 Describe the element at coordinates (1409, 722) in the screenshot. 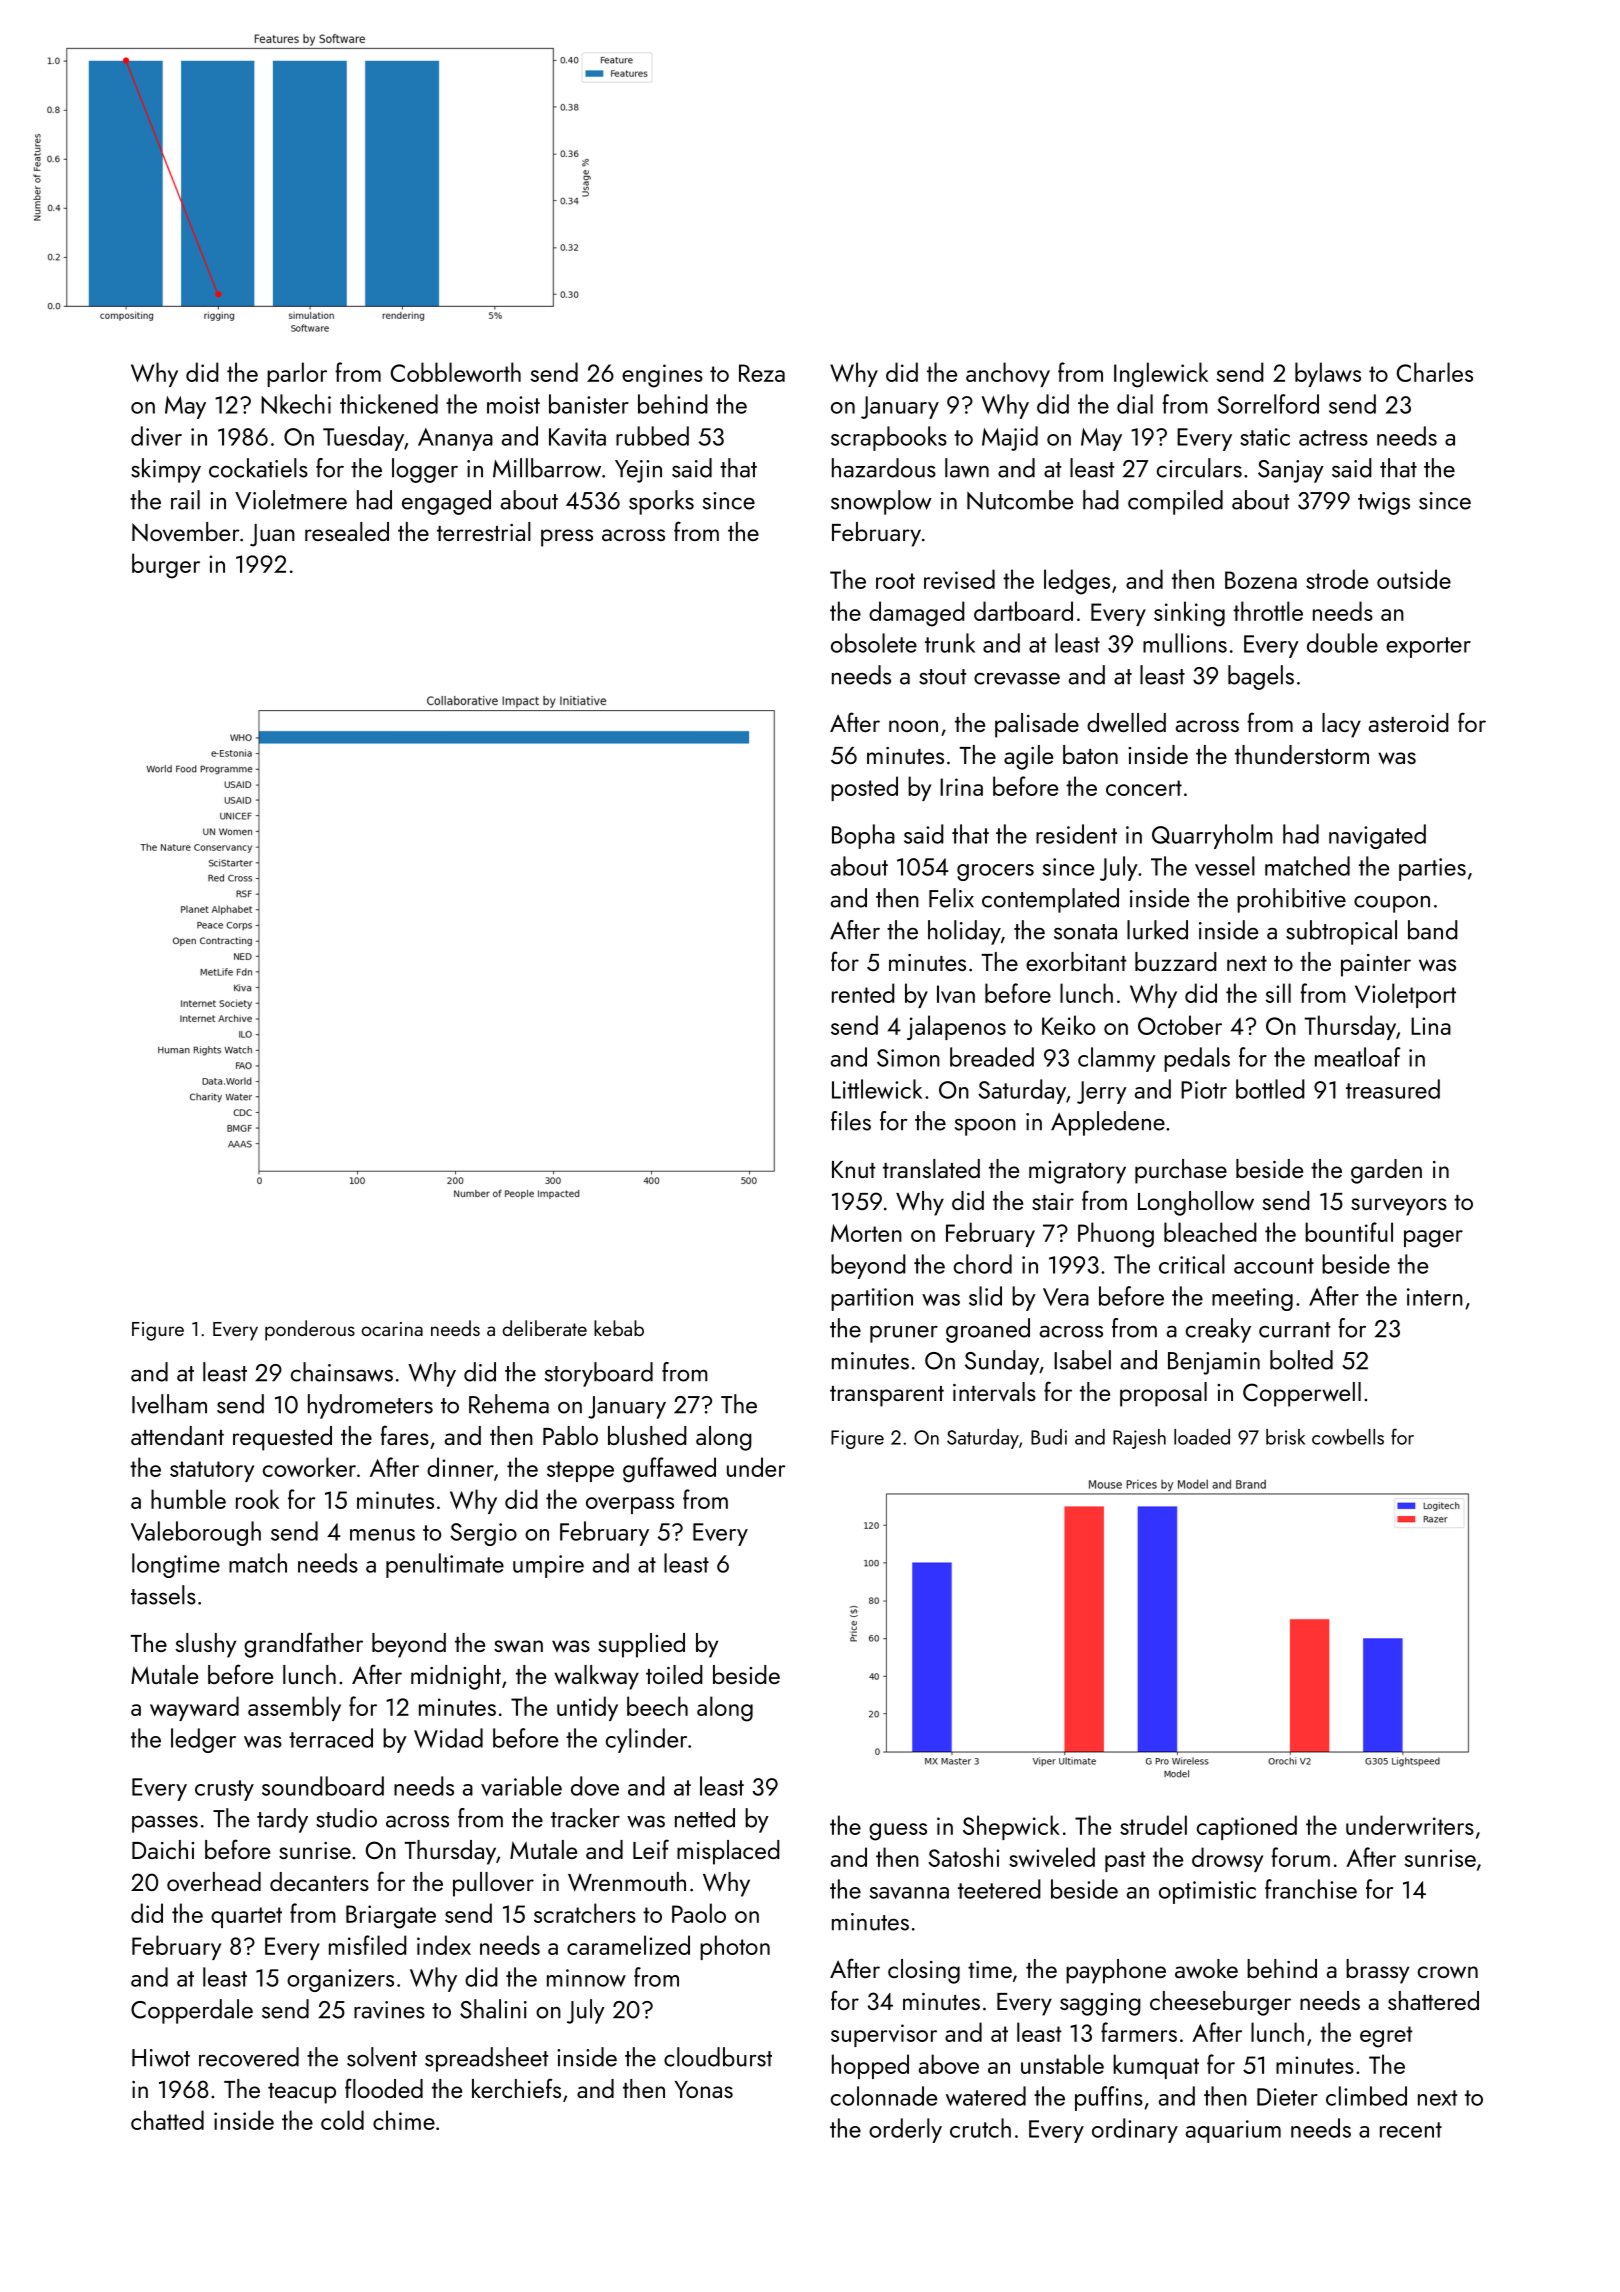

I see `asteroid` at that location.
